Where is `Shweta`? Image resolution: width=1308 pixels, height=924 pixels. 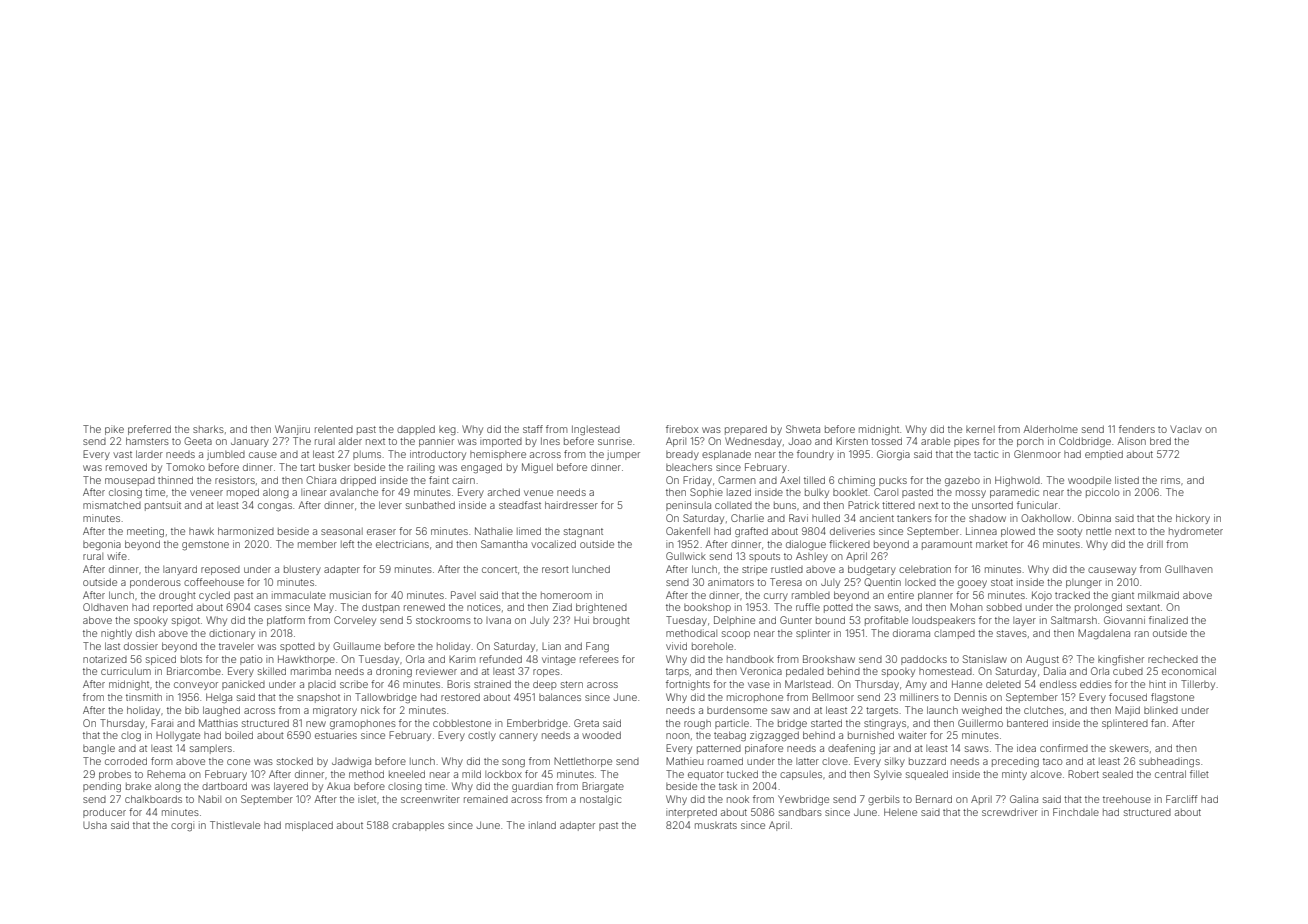
Shweta is located at coordinates (803, 429).
